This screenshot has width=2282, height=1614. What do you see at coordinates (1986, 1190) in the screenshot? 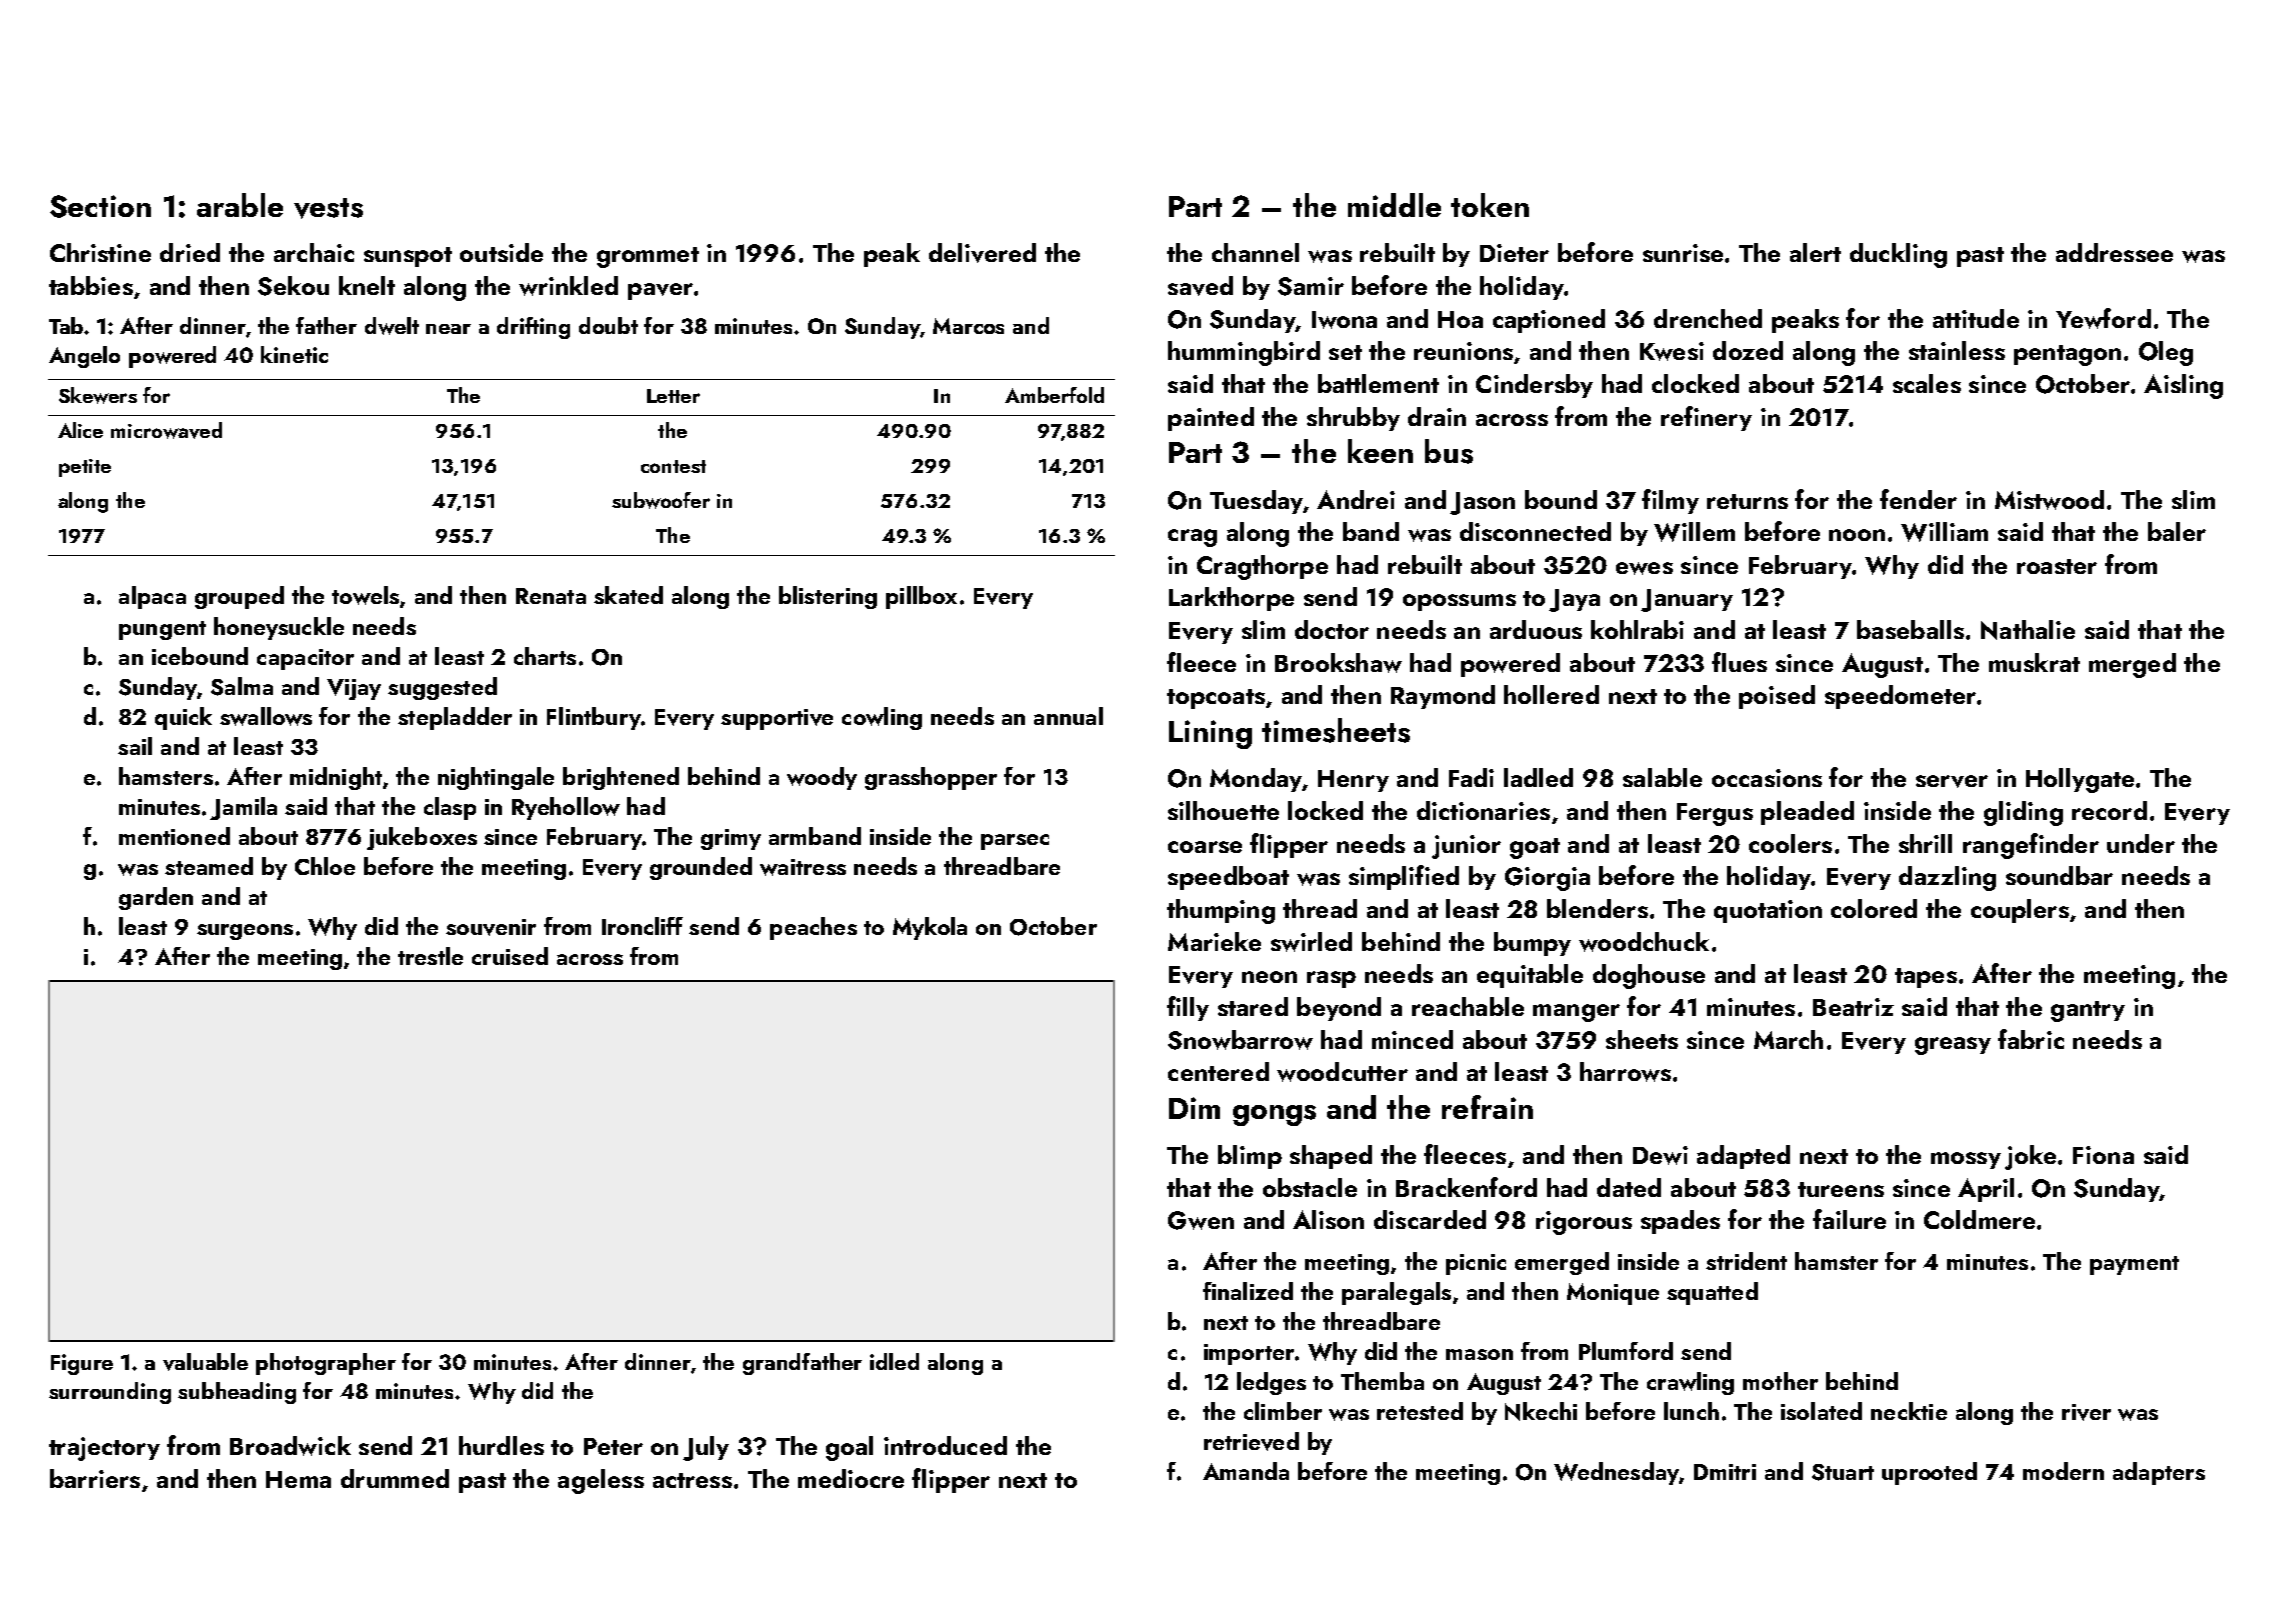
I see `April` at bounding box center [1986, 1190].
